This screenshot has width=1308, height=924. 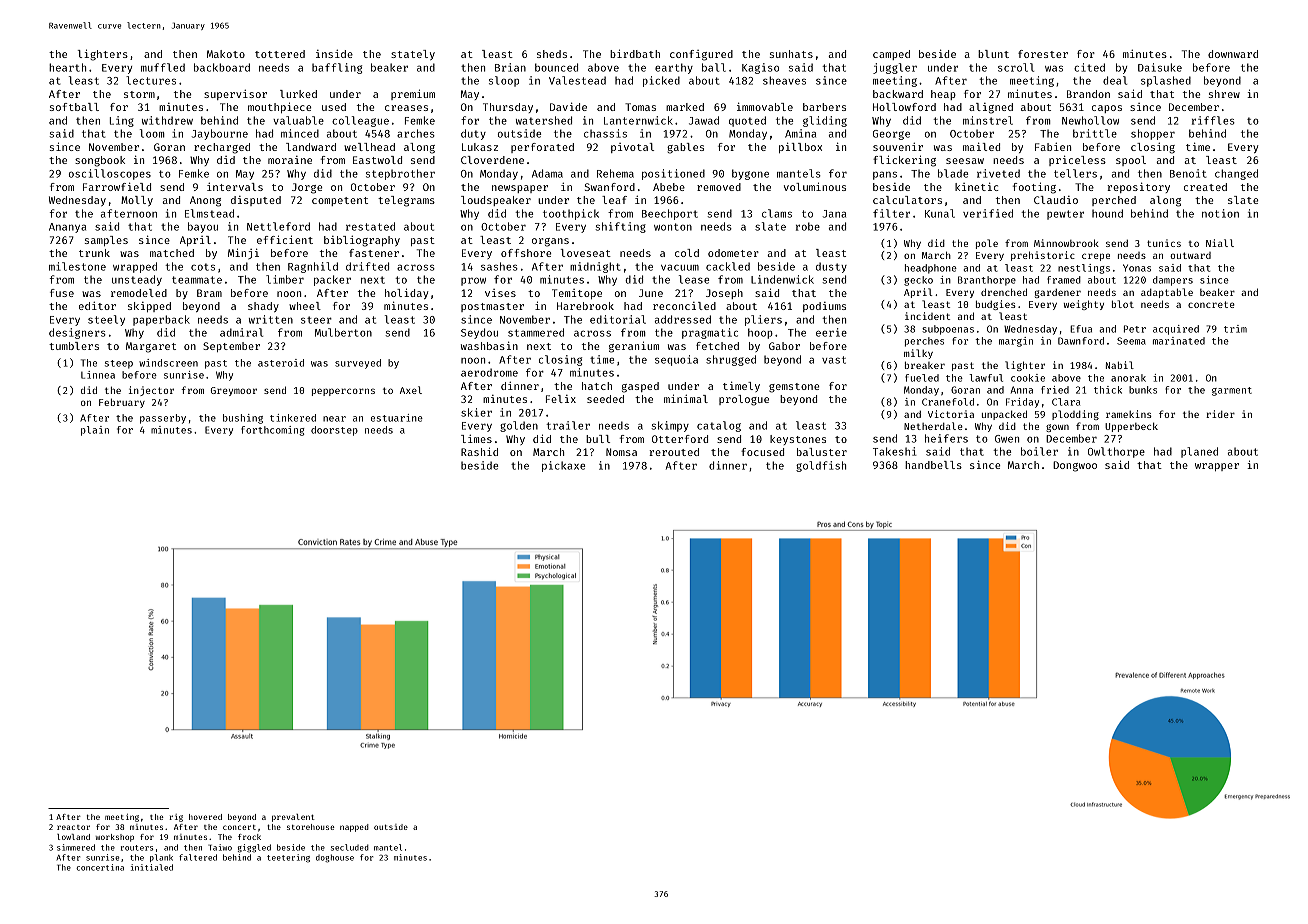 I want to click on reactor, so click(x=73, y=827).
